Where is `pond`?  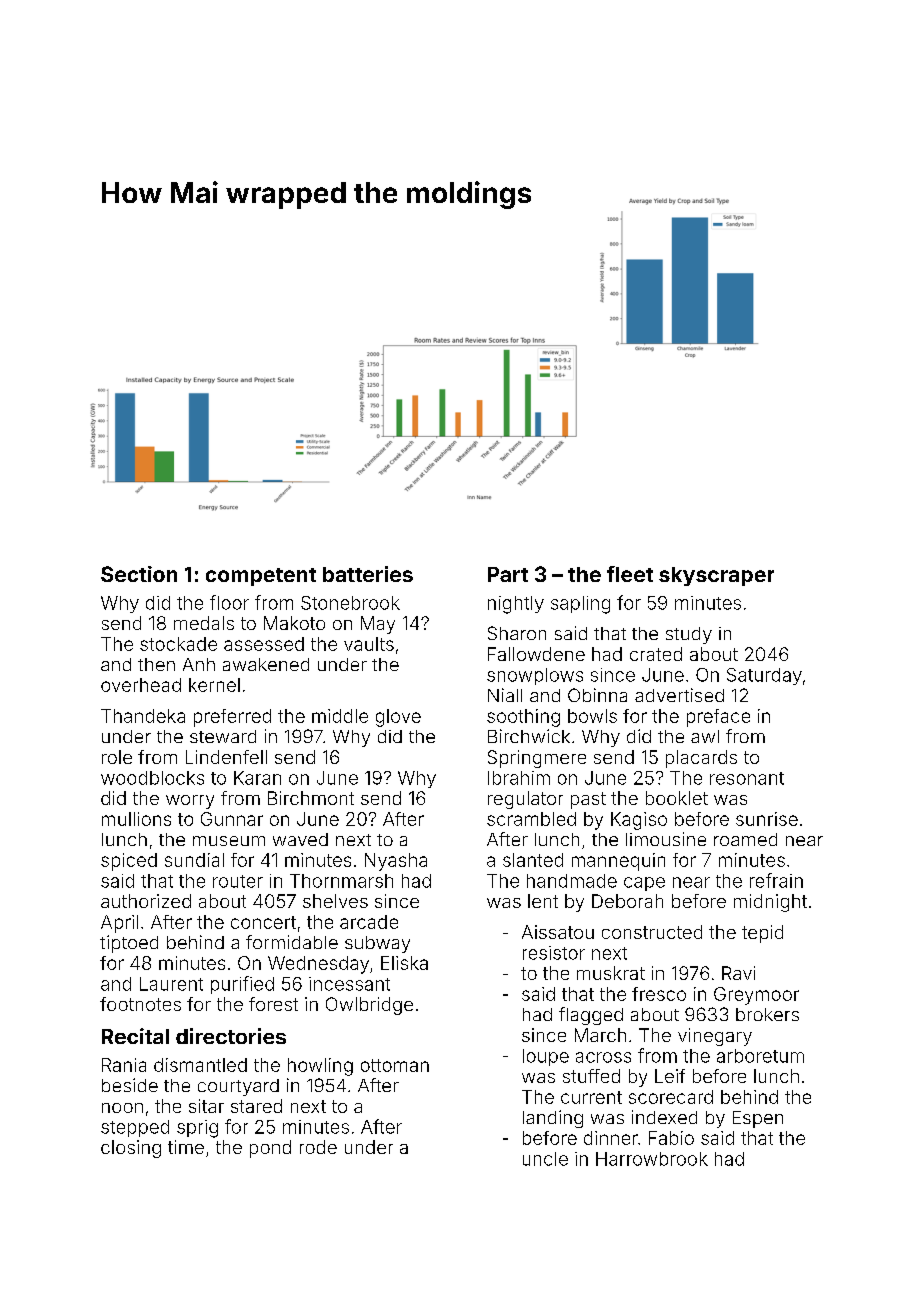 pond is located at coordinates (270, 1149).
